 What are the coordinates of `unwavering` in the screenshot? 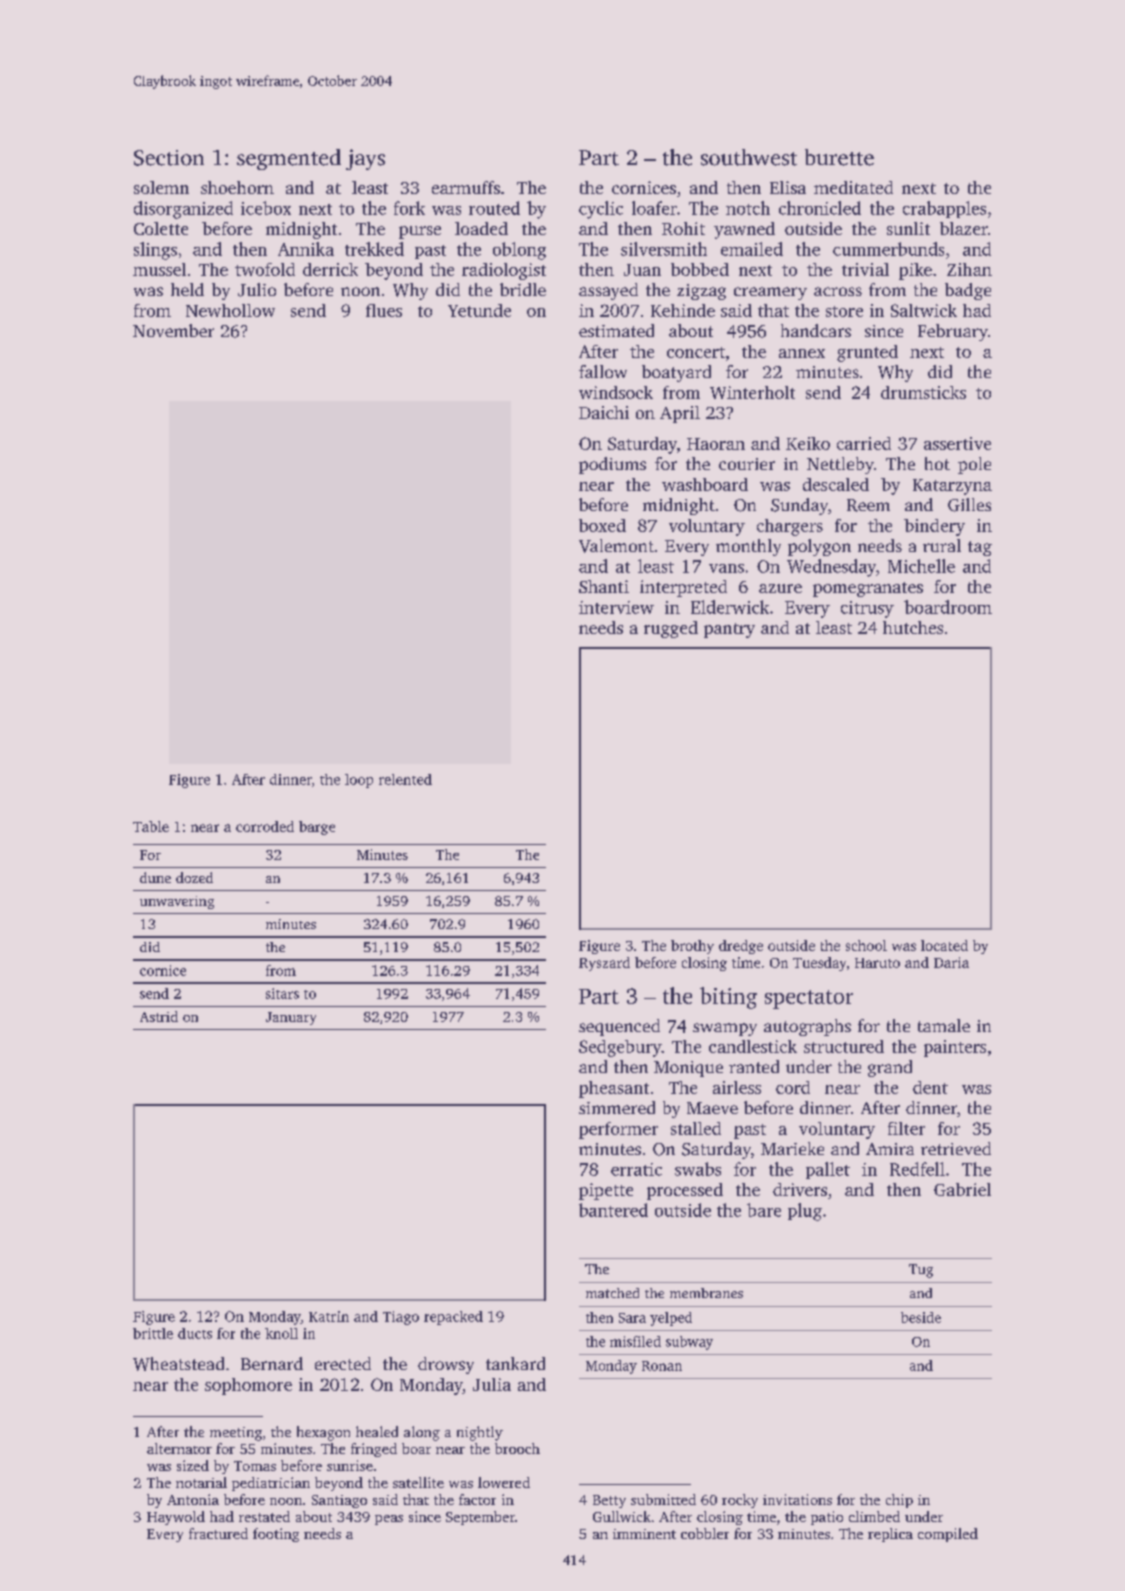 It's located at (177, 902).
